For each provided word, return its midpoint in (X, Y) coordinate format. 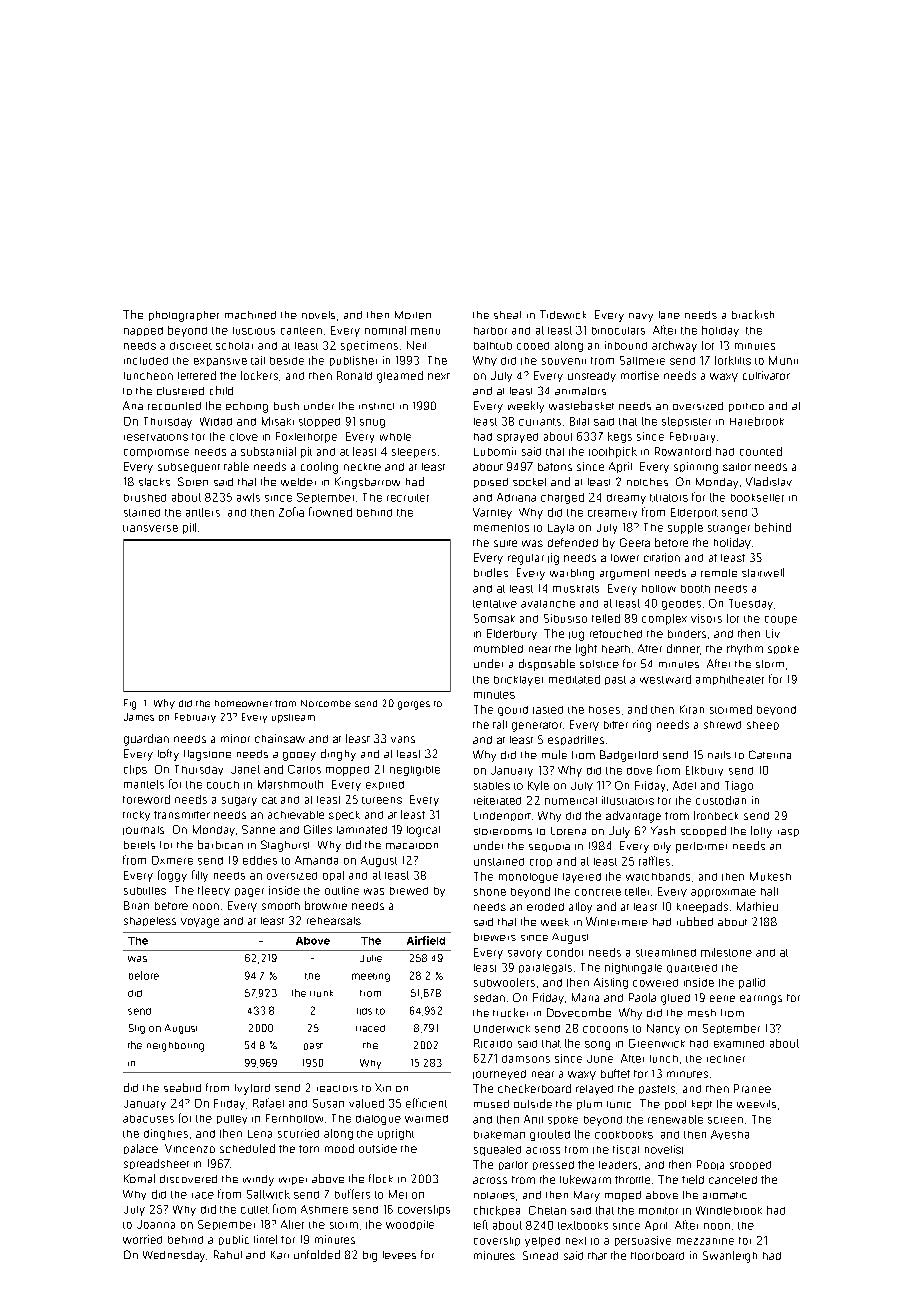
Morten (413, 315)
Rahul (228, 1254)
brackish (753, 314)
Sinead (540, 1255)
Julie (371, 958)
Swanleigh (730, 1257)
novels (318, 315)
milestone (726, 952)
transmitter (182, 815)
